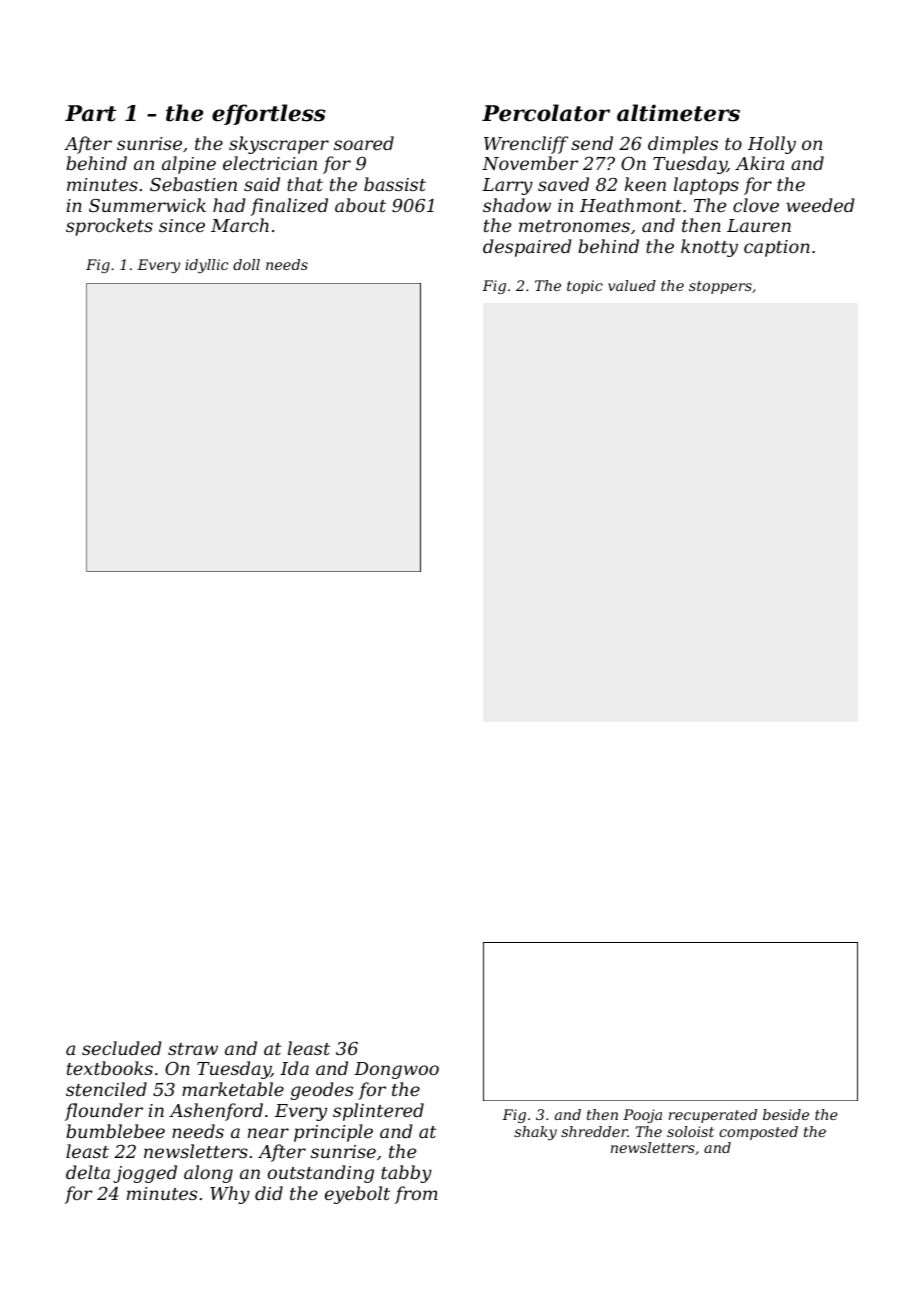 The height and width of the document is (1308, 924). Describe the element at coordinates (756, 205) in the document. I see `clove` at that location.
